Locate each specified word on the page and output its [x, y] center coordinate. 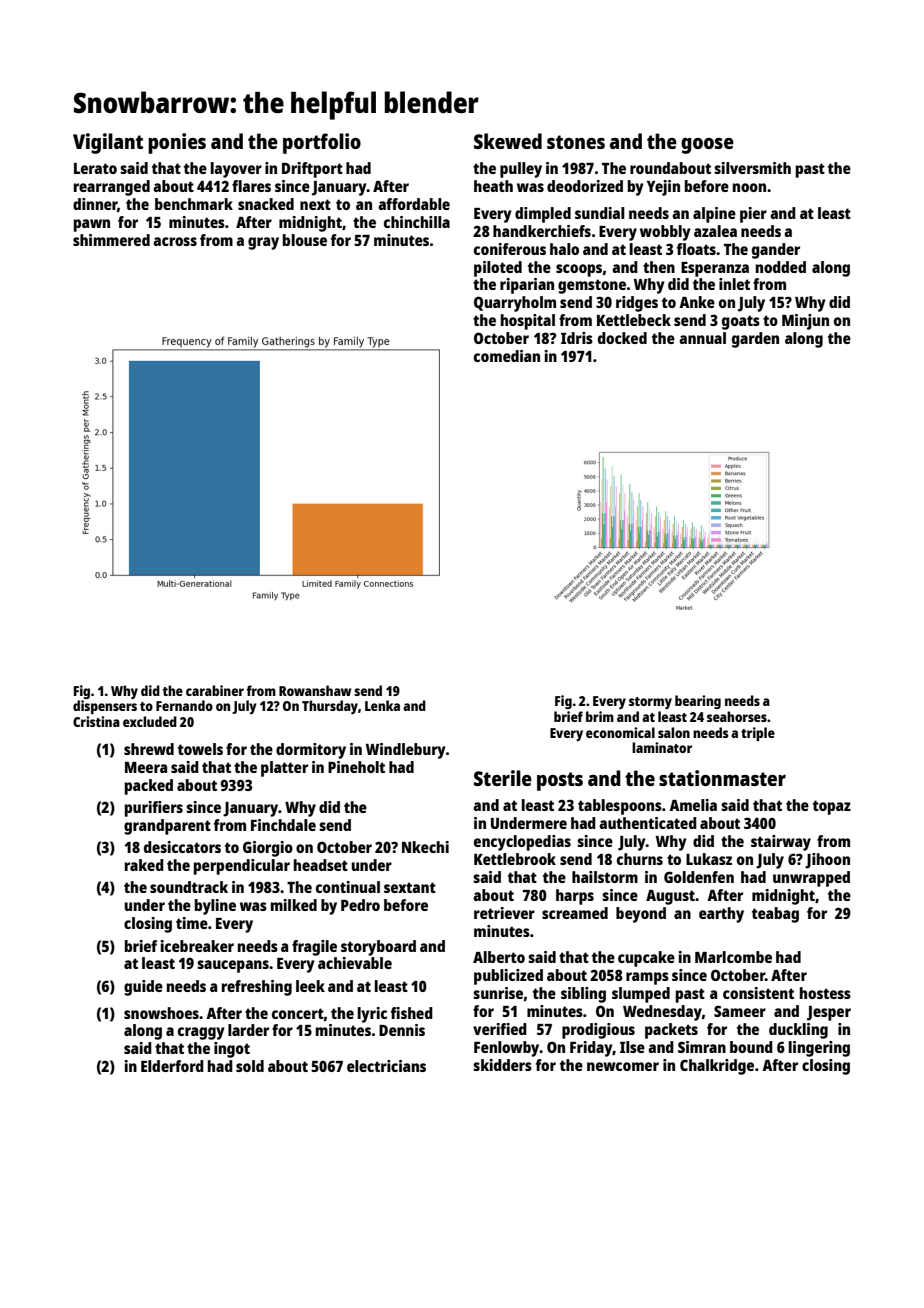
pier [753, 215]
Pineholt [356, 767]
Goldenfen [699, 877]
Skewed [508, 141]
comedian [507, 356]
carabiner [215, 690]
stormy [650, 703]
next [315, 204]
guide [143, 988]
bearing [698, 702]
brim [600, 716]
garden [755, 340]
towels [200, 749]
